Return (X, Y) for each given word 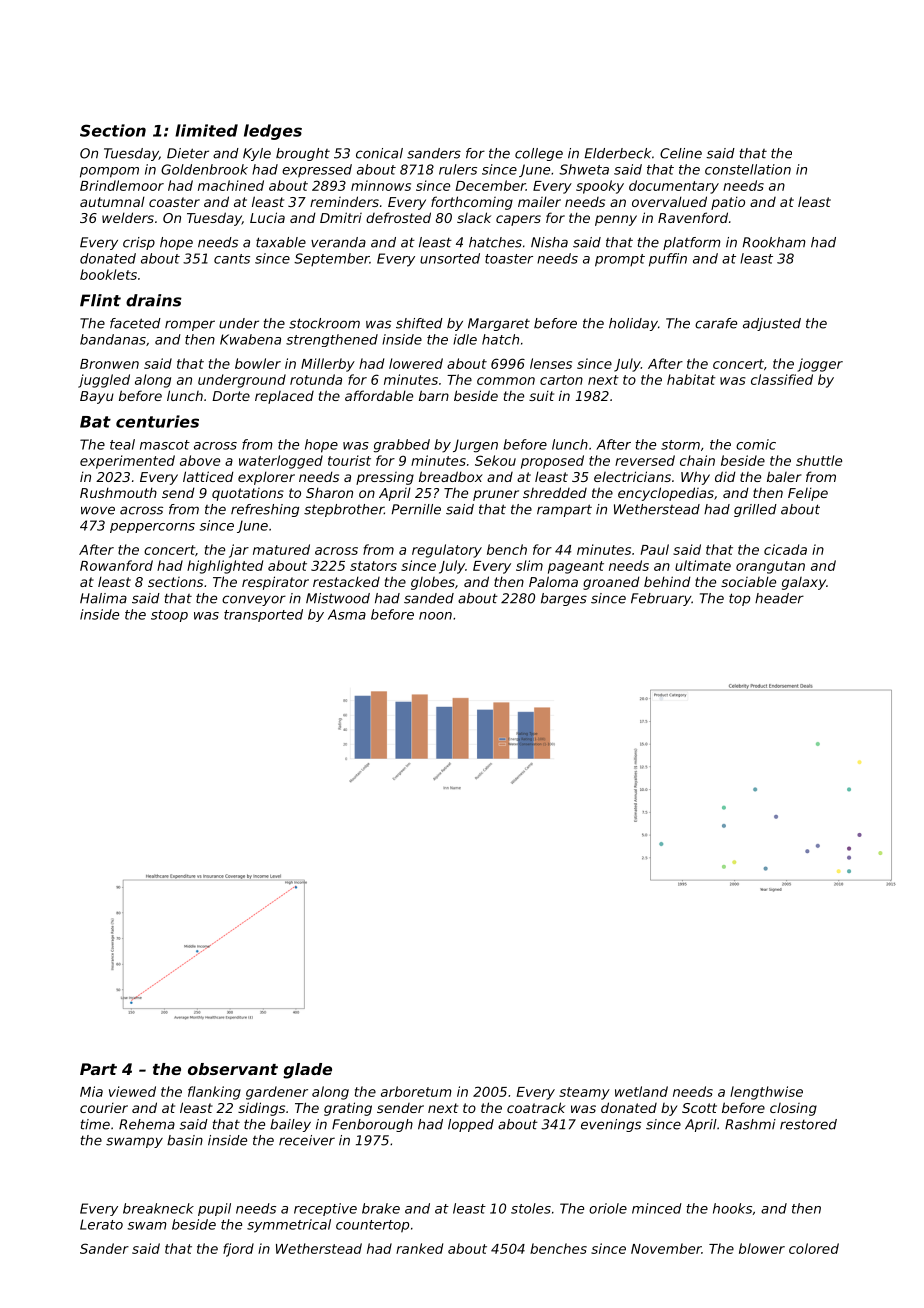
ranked (419, 1248)
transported (263, 615)
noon (435, 616)
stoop (169, 616)
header (779, 598)
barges (564, 599)
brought (303, 154)
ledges (273, 132)
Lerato (101, 1224)
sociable (748, 581)
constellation (748, 169)
